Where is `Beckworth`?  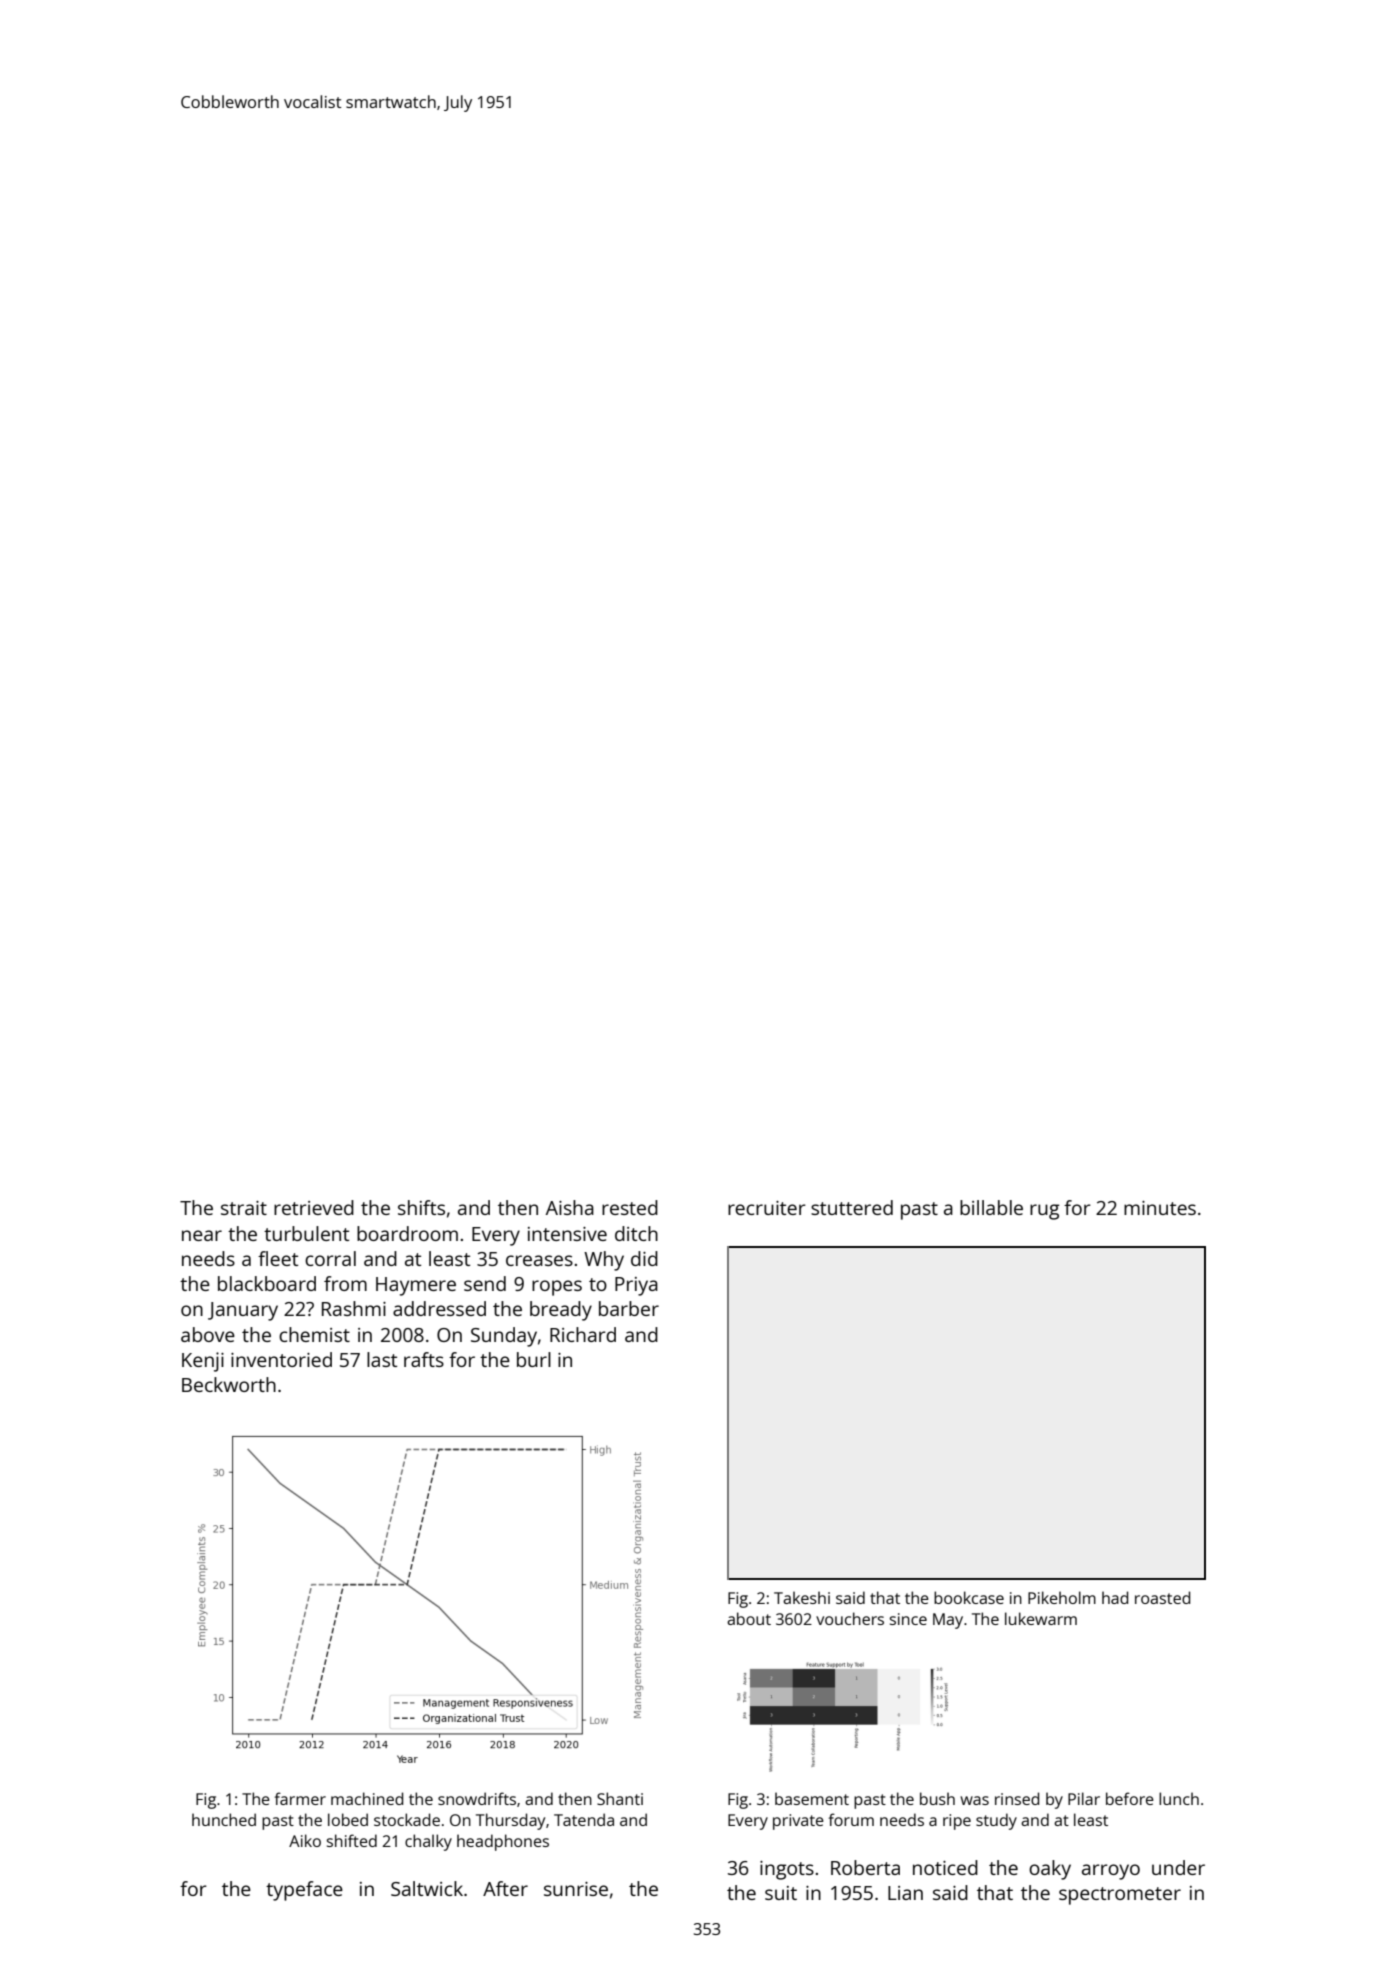
Beckworth is located at coordinates (229, 1384).
